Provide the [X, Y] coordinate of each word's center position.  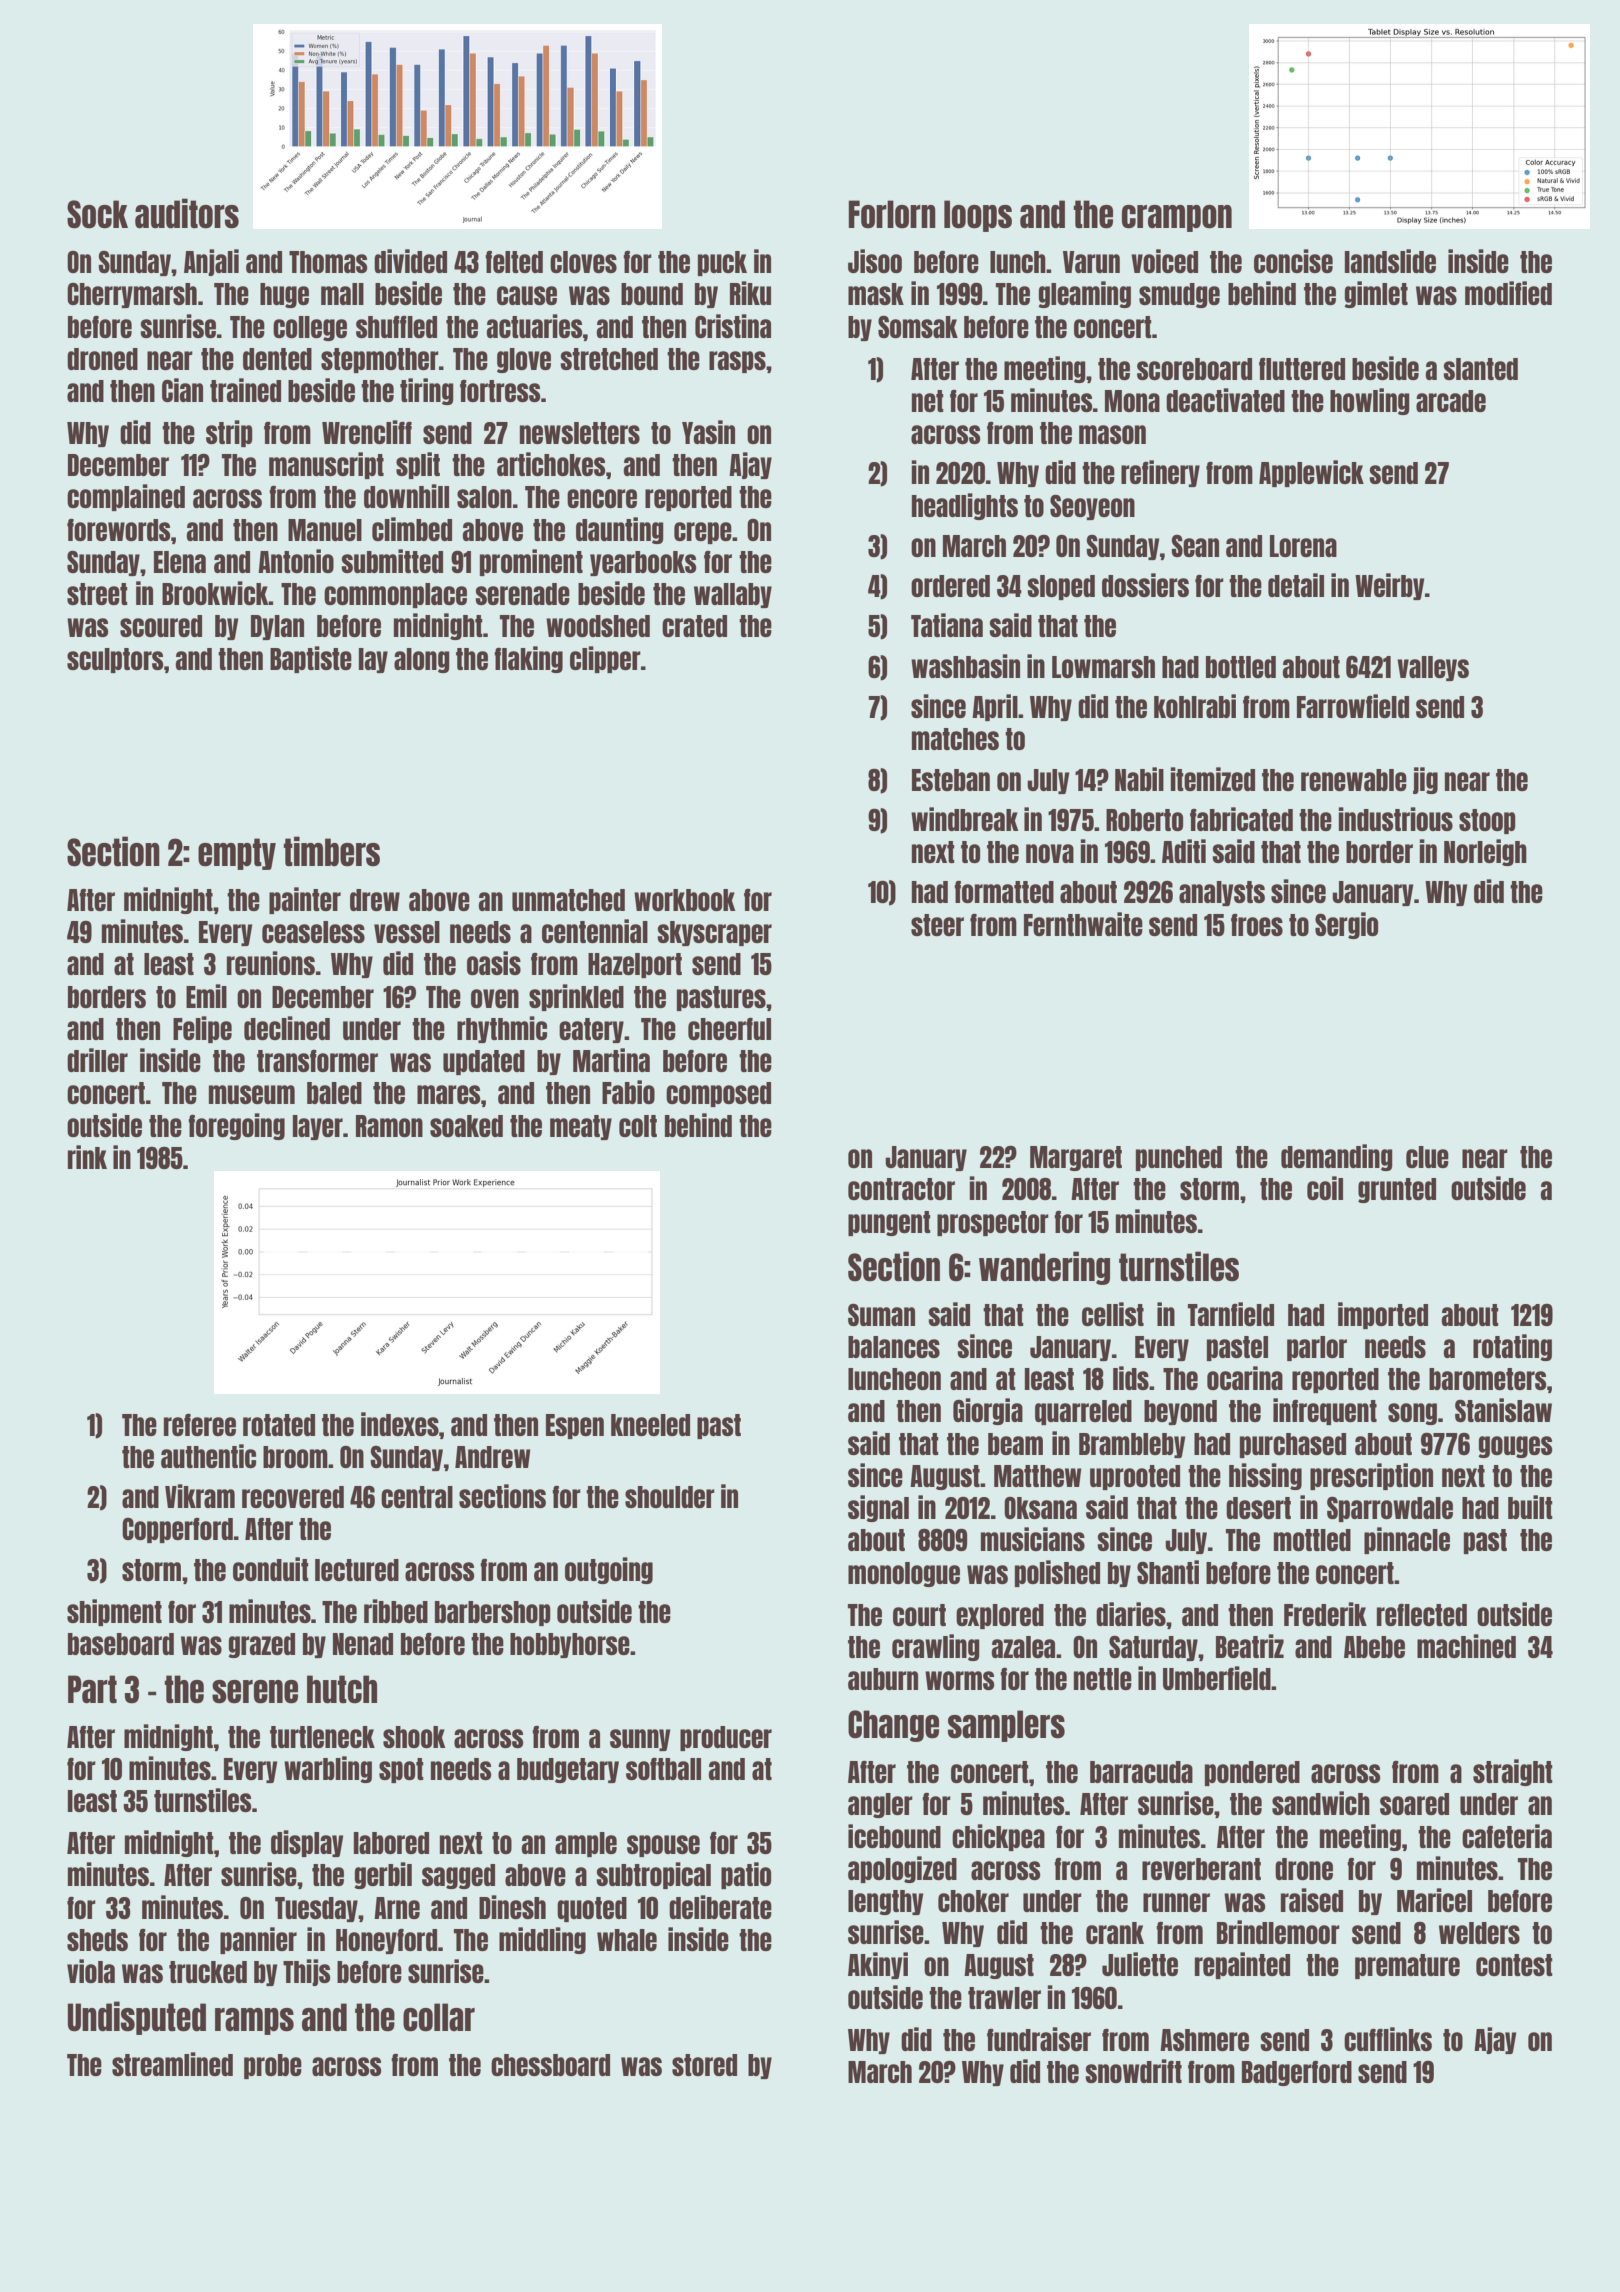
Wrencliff [367, 432]
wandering [1044, 1268]
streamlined [172, 2064]
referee [200, 1425]
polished [1057, 1573]
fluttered [1302, 369]
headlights [965, 506]
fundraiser [1039, 2039]
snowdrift [1133, 2071]
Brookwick [215, 593]
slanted [1480, 369]
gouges [1515, 1447]
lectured [357, 1570]
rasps [737, 362]
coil [1325, 1188]
